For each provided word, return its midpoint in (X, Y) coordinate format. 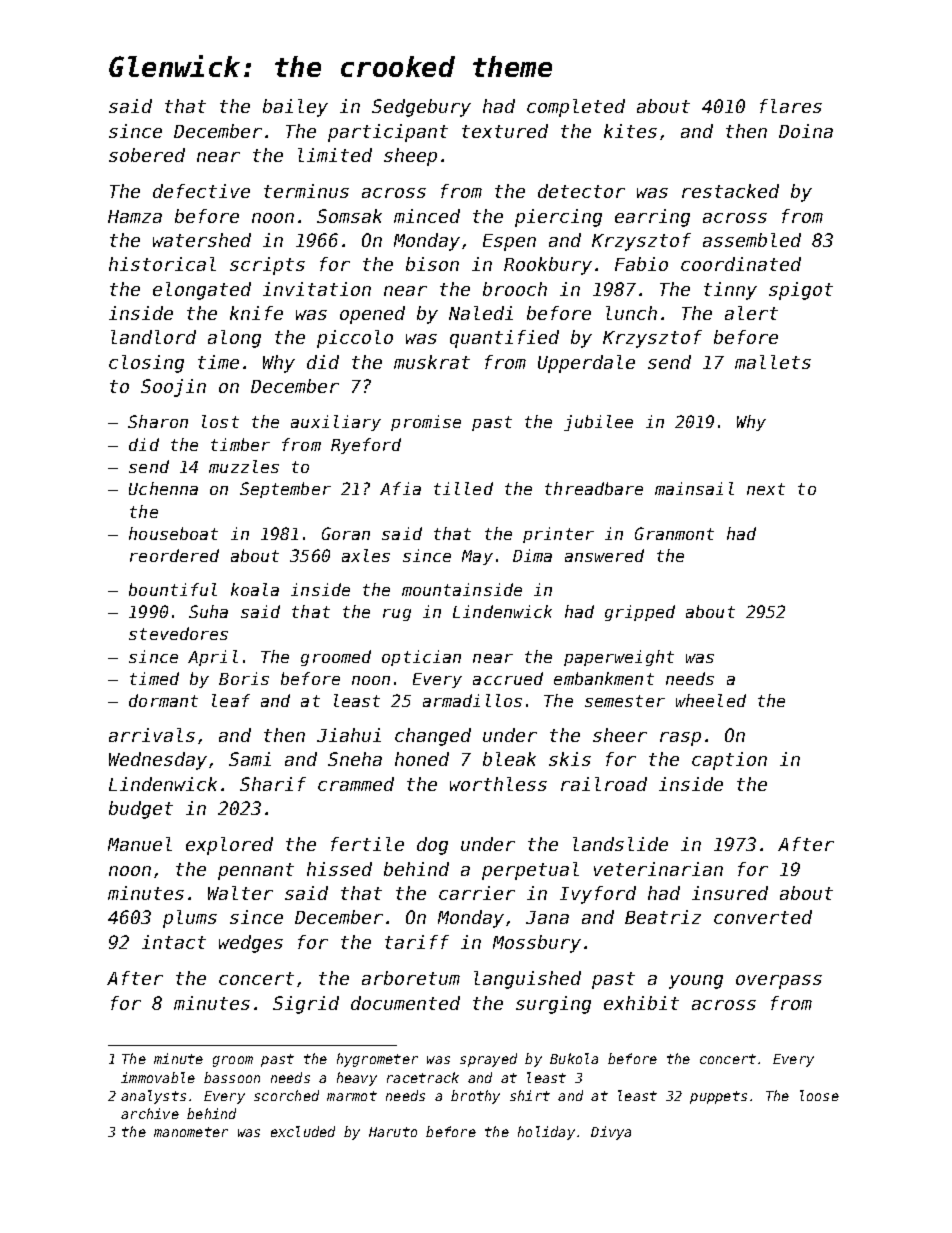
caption (729, 761)
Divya (611, 1133)
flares (791, 106)
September (285, 490)
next (766, 489)
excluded (303, 1131)
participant (388, 133)
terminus (306, 191)
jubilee (598, 423)
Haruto (393, 1132)
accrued (508, 678)
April (213, 658)
